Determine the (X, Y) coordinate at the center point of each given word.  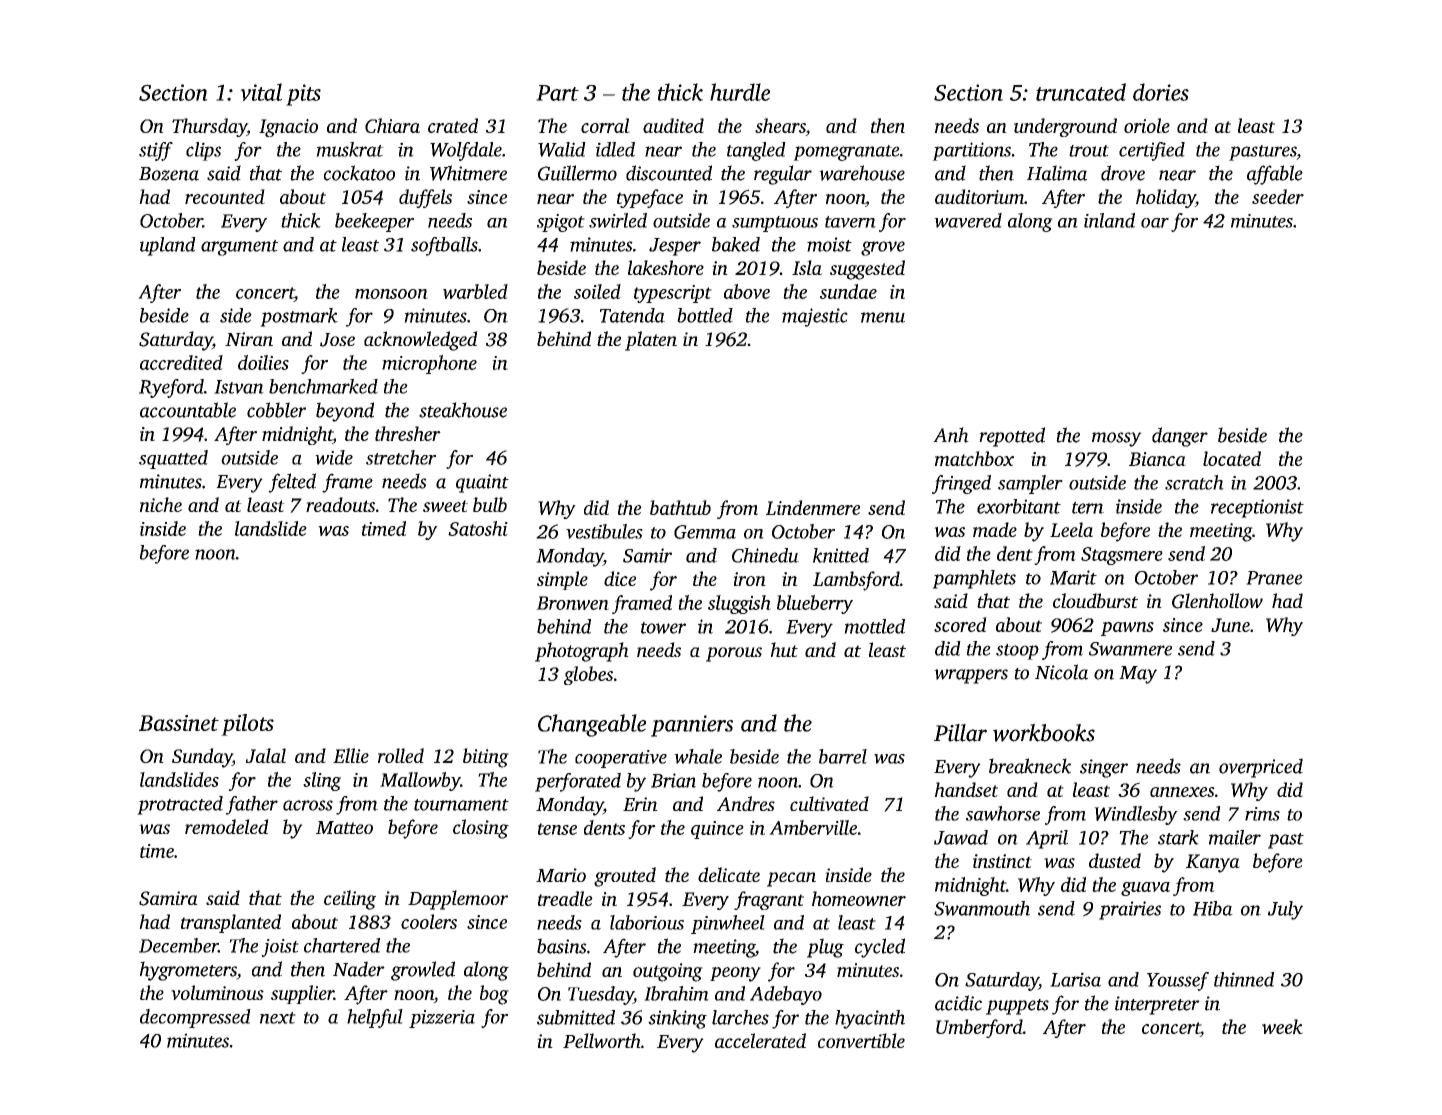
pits (303, 95)
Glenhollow (1217, 601)
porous (734, 654)
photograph (582, 652)
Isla (807, 267)
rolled (401, 755)
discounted (669, 173)
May (1138, 675)
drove (1123, 173)
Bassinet (179, 723)
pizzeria (442, 1019)
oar (1155, 223)
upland (168, 246)
